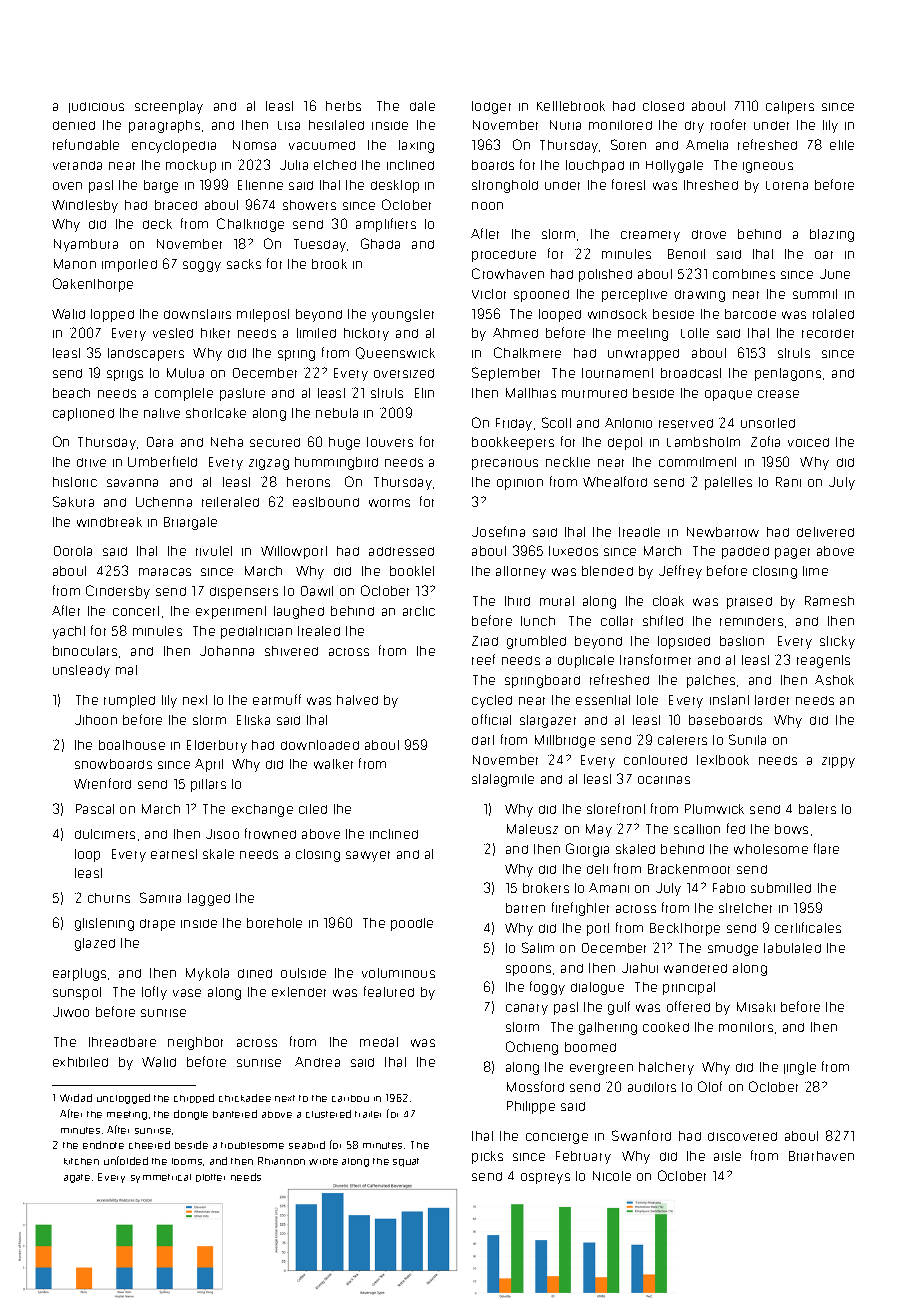 This screenshot has height=1316, width=908. I want to click on lodger, so click(491, 107).
